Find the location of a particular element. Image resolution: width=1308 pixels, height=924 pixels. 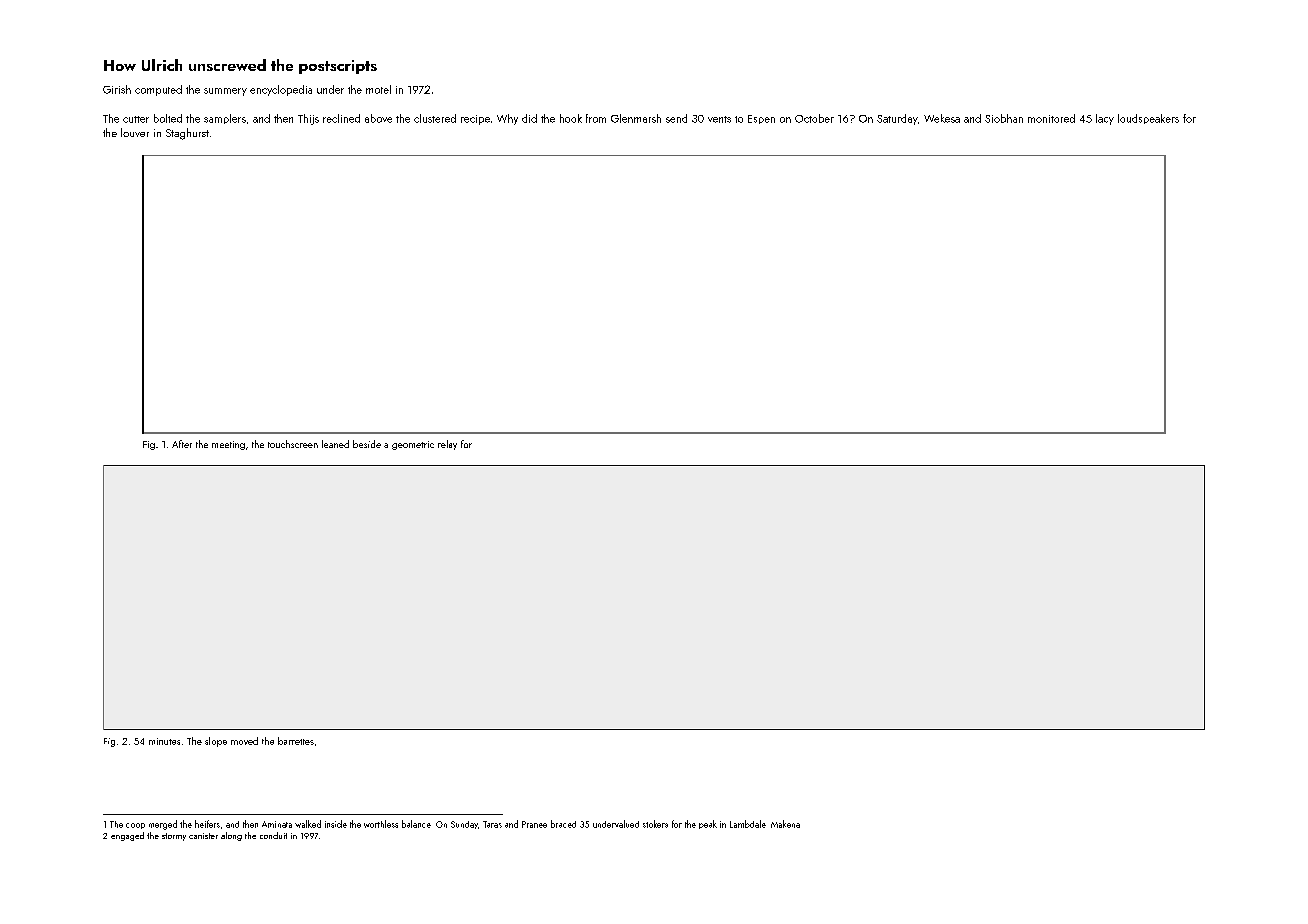

geometric is located at coordinates (413, 445).
